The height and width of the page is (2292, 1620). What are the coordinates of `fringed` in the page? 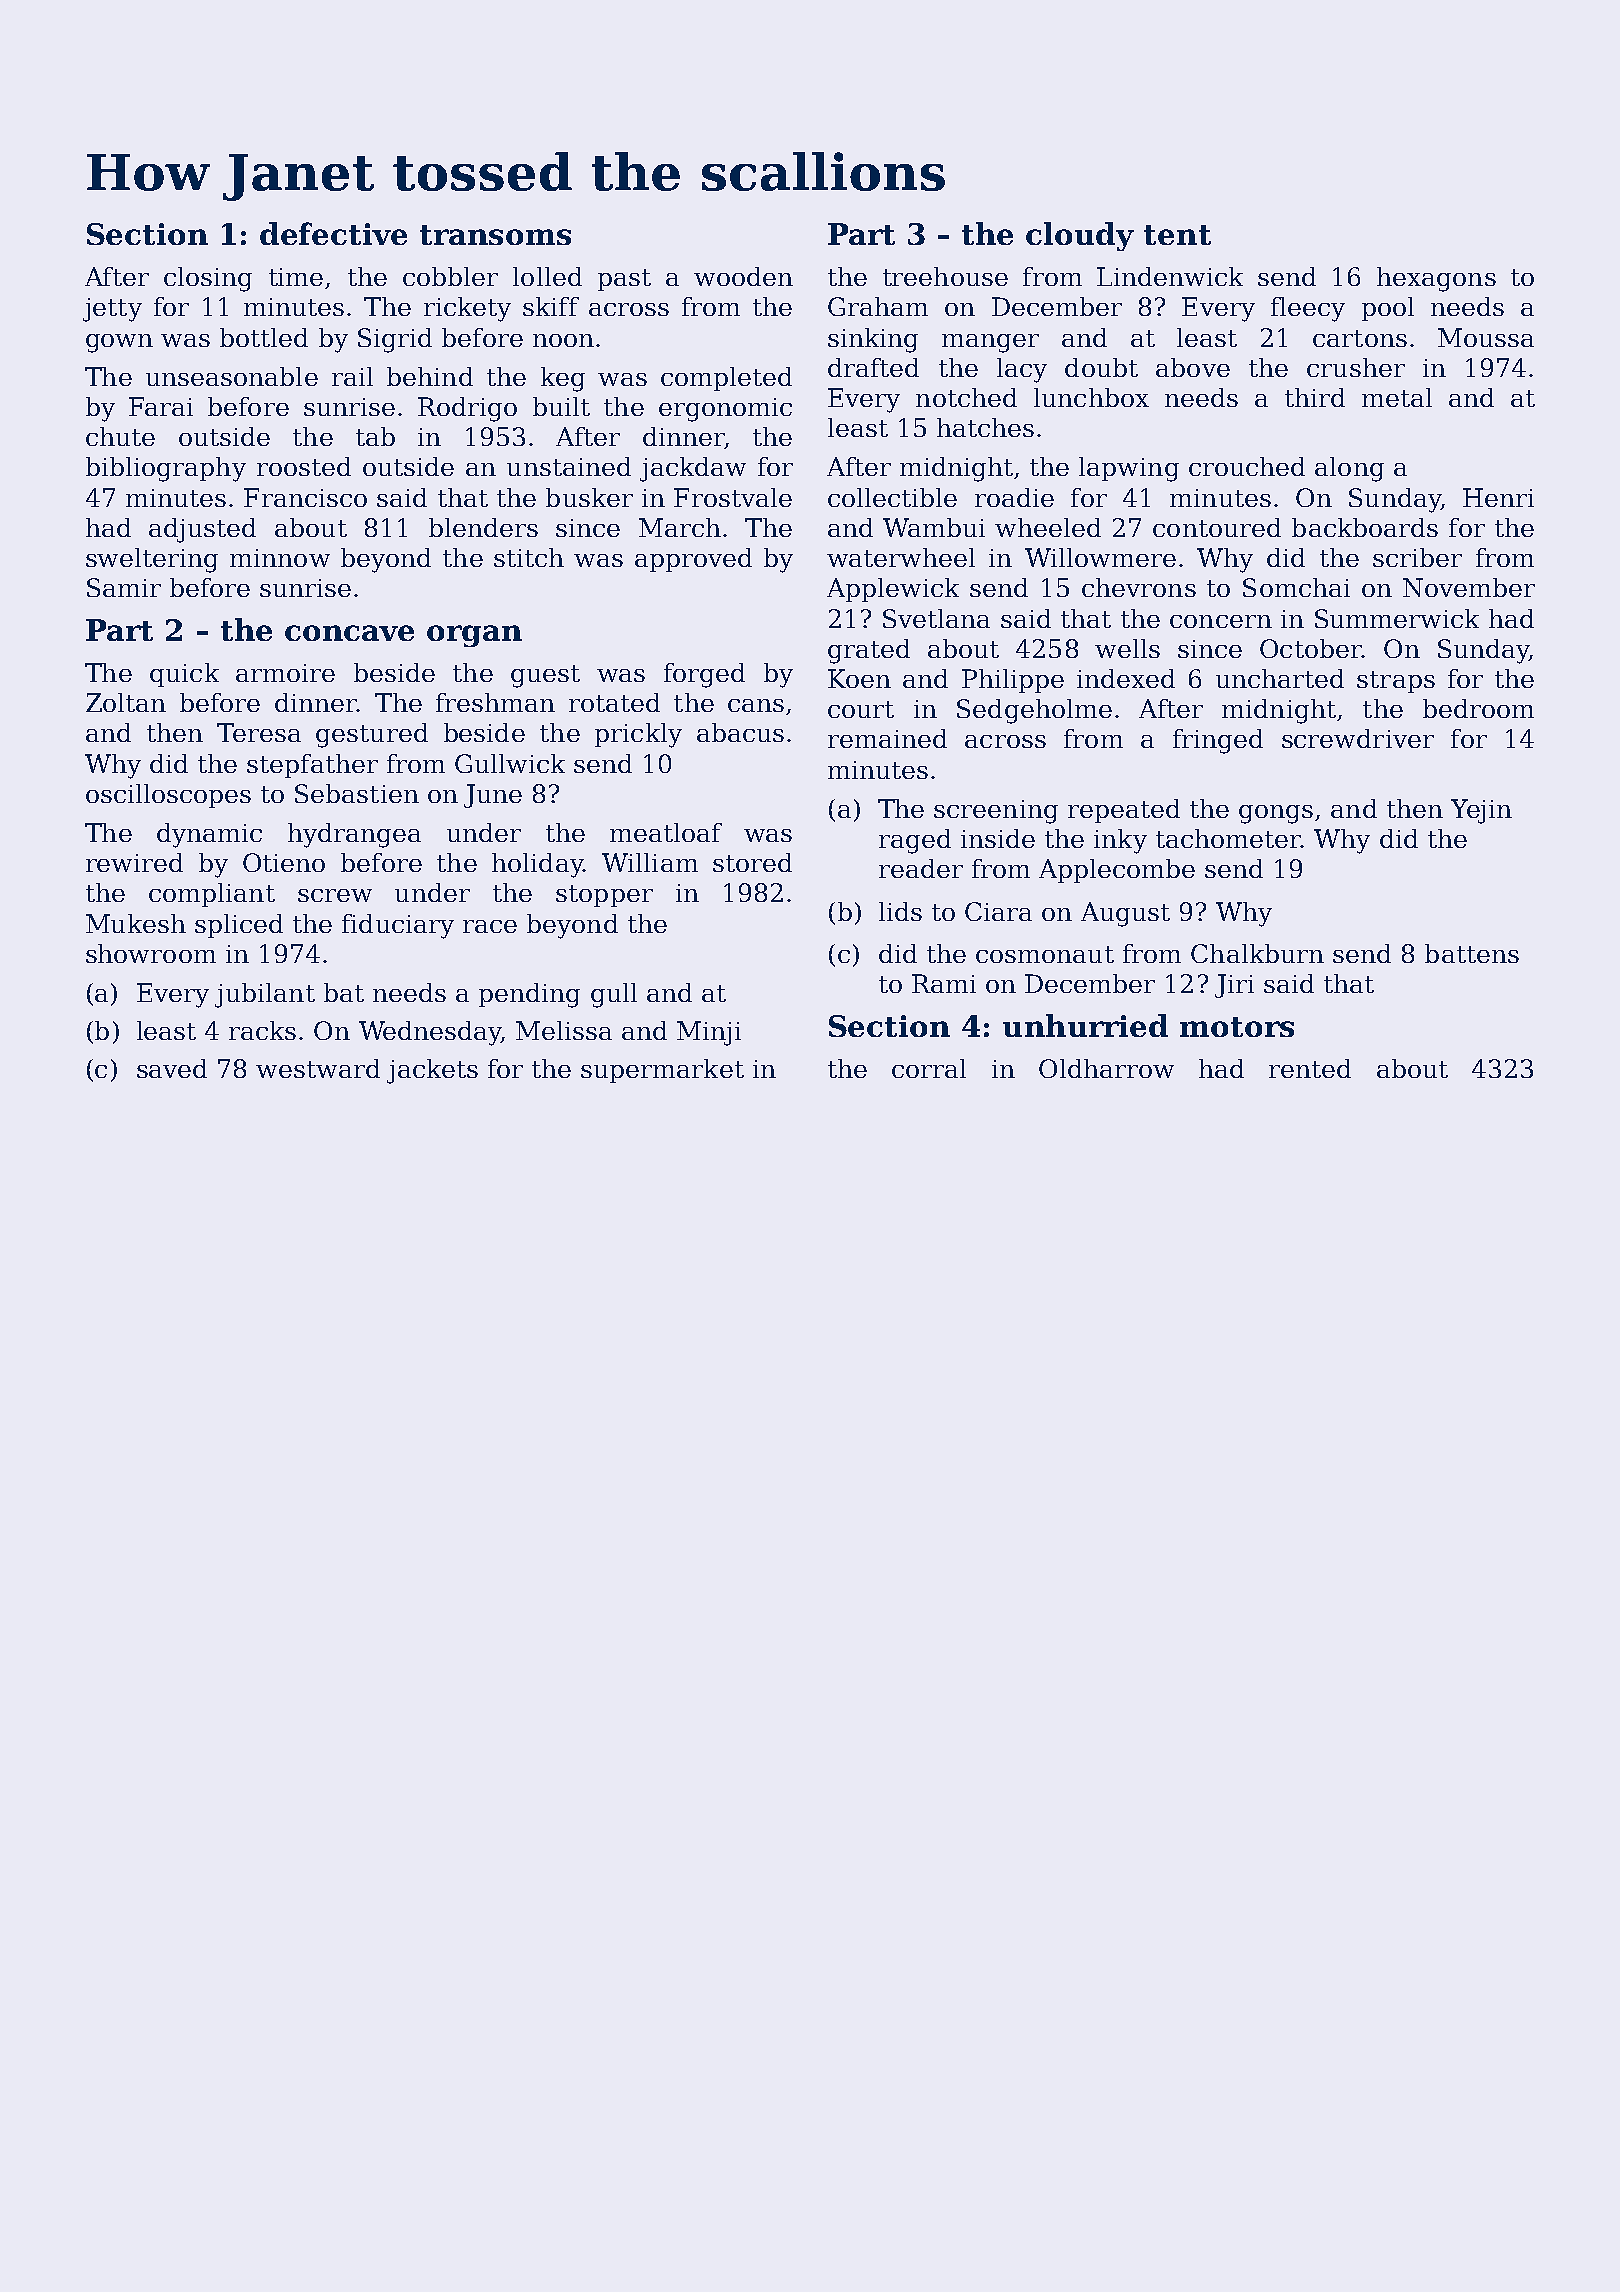 It's located at (1218, 741).
